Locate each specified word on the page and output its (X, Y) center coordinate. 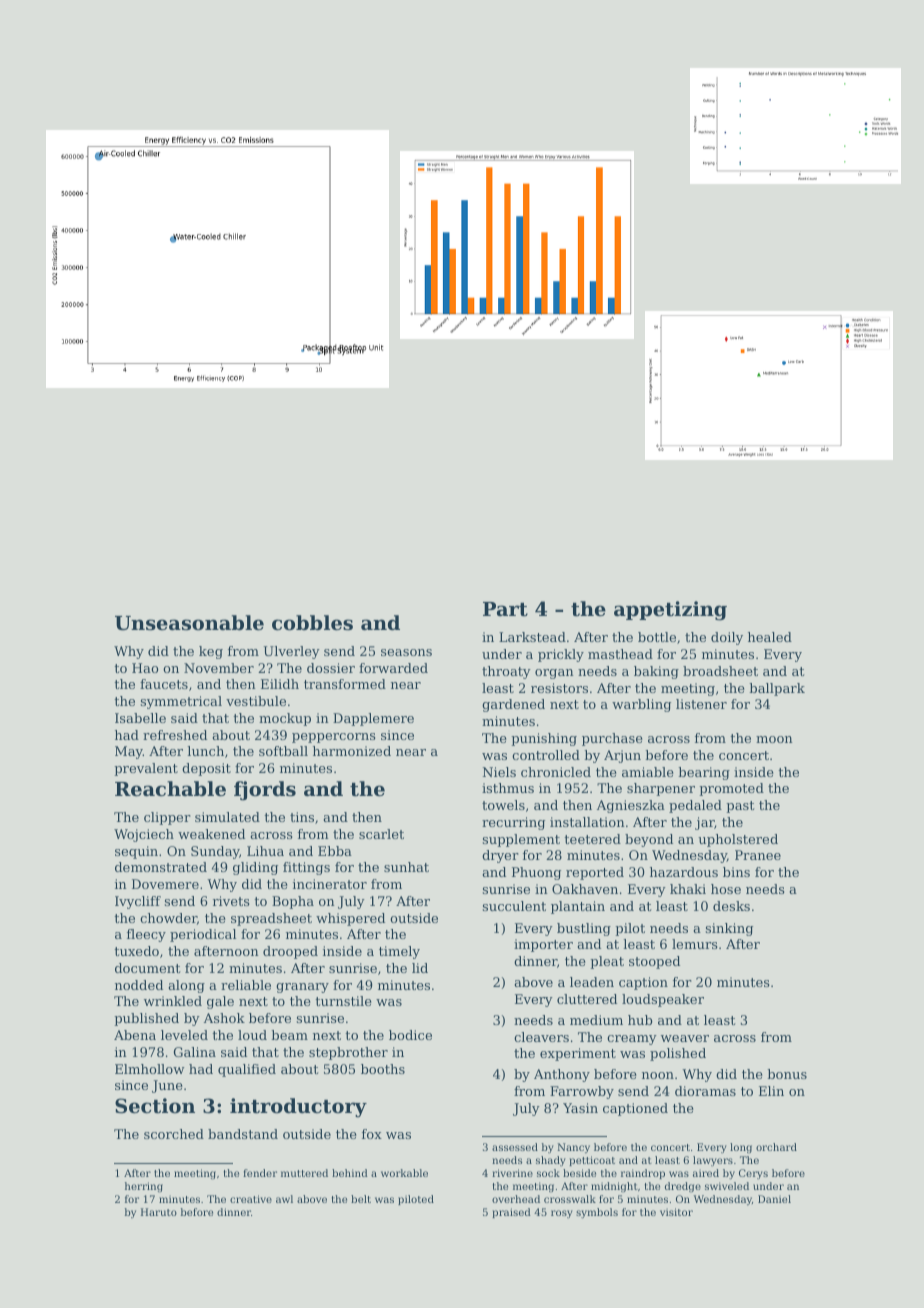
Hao (145, 668)
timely (399, 952)
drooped (290, 952)
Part (505, 609)
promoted (731, 789)
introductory (298, 1108)
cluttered (587, 999)
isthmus (508, 788)
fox (372, 1134)
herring (144, 1187)
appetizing (670, 611)
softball (283, 751)
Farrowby (582, 1092)
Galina (195, 1052)
